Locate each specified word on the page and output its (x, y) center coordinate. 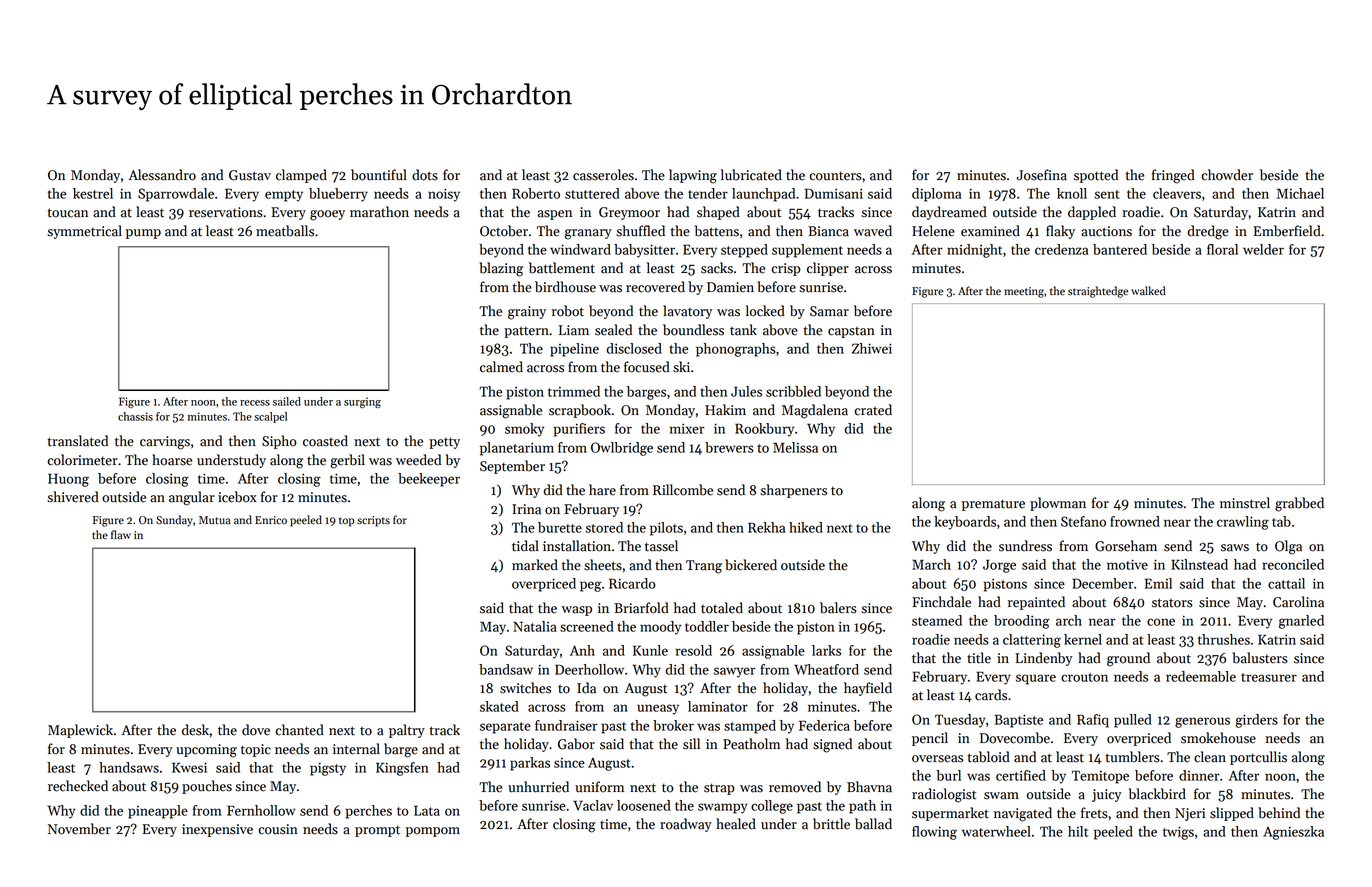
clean (1210, 757)
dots (425, 175)
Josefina (1042, 175)
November (79, 829)
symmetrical (84, 232)
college (772, 807)
